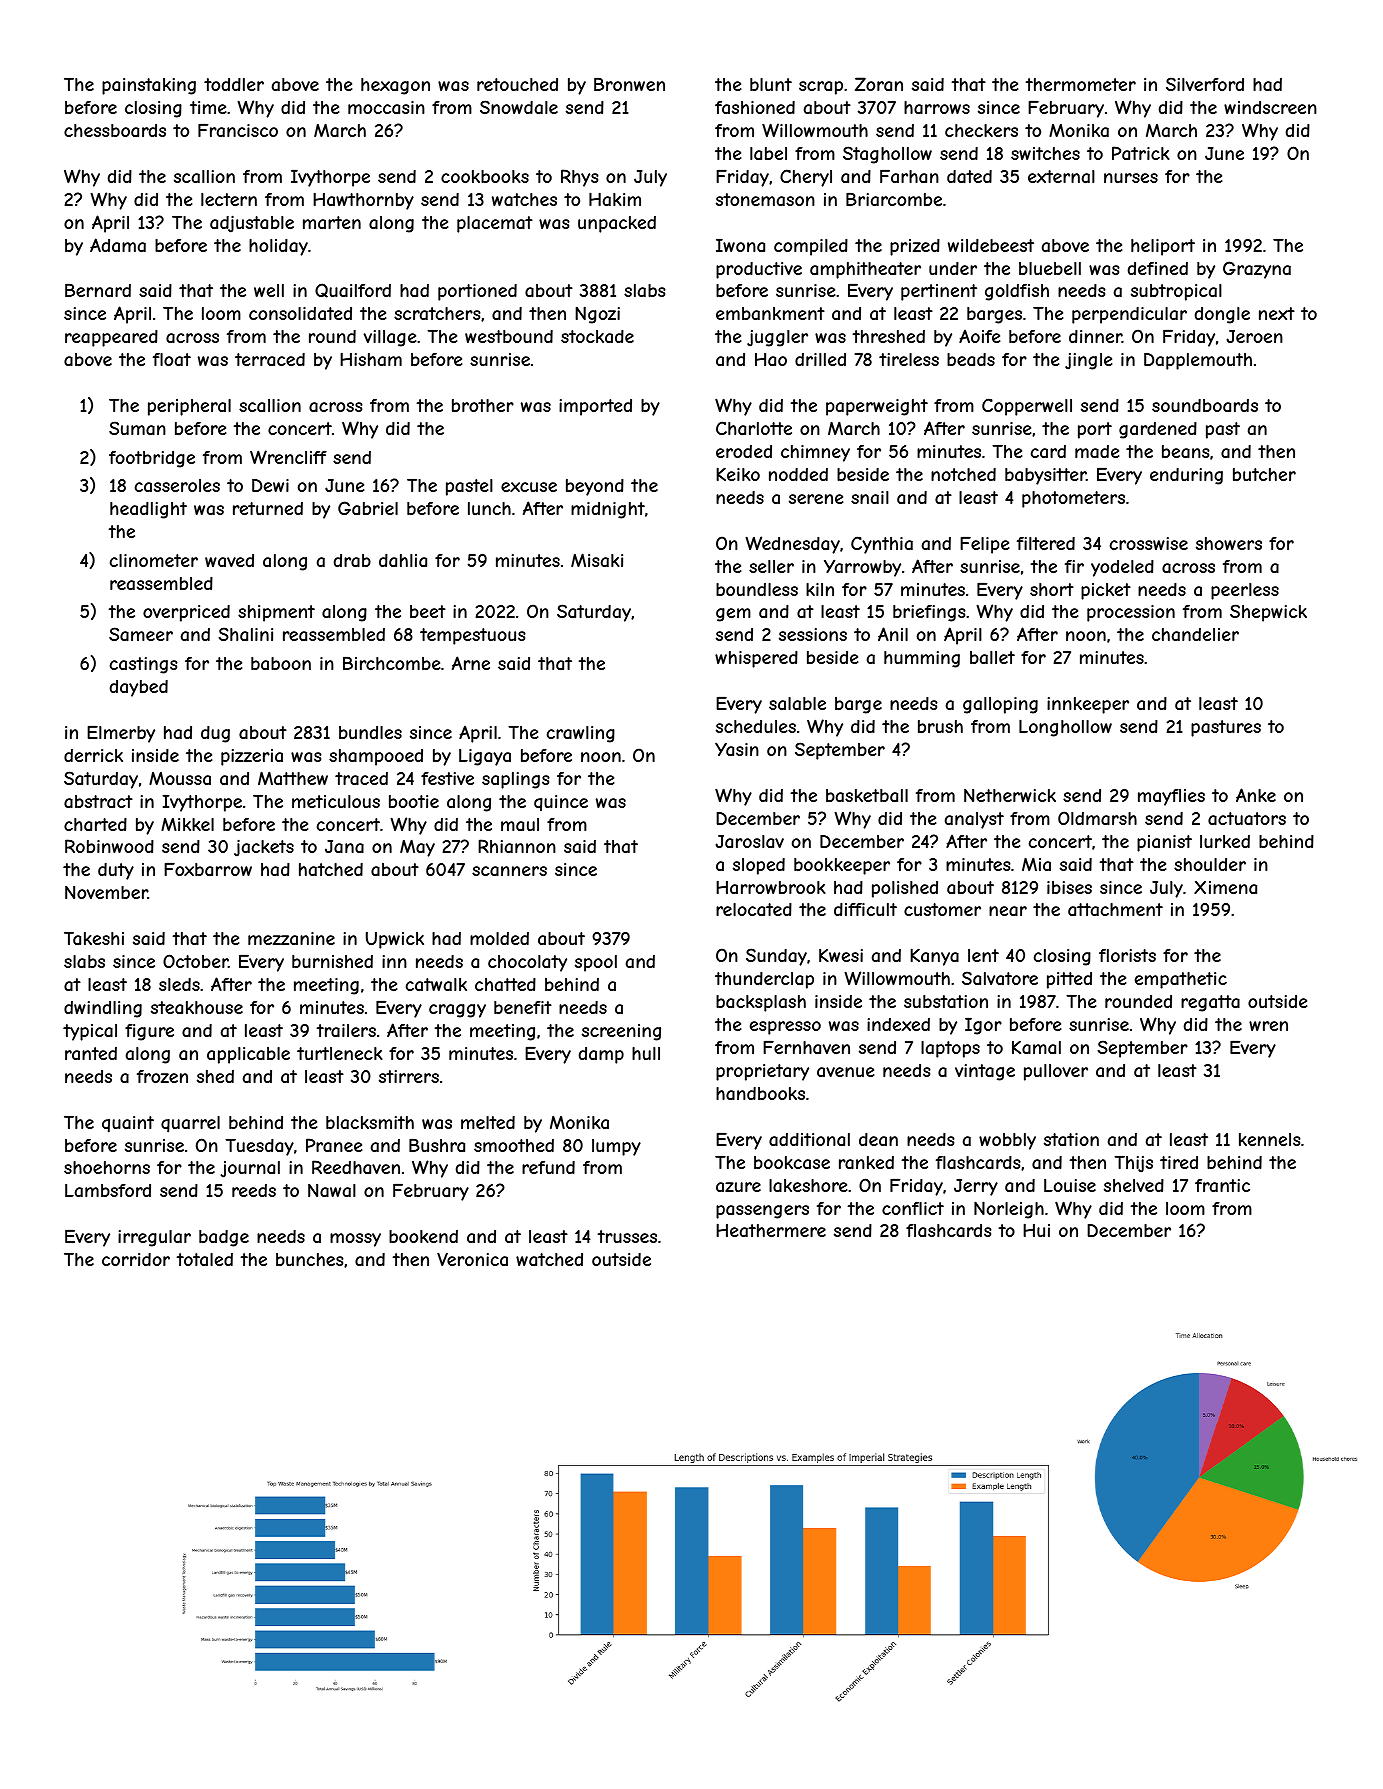 The width and height of the image is (1383, 1789). I want to click on external, so click(1061, 176).
